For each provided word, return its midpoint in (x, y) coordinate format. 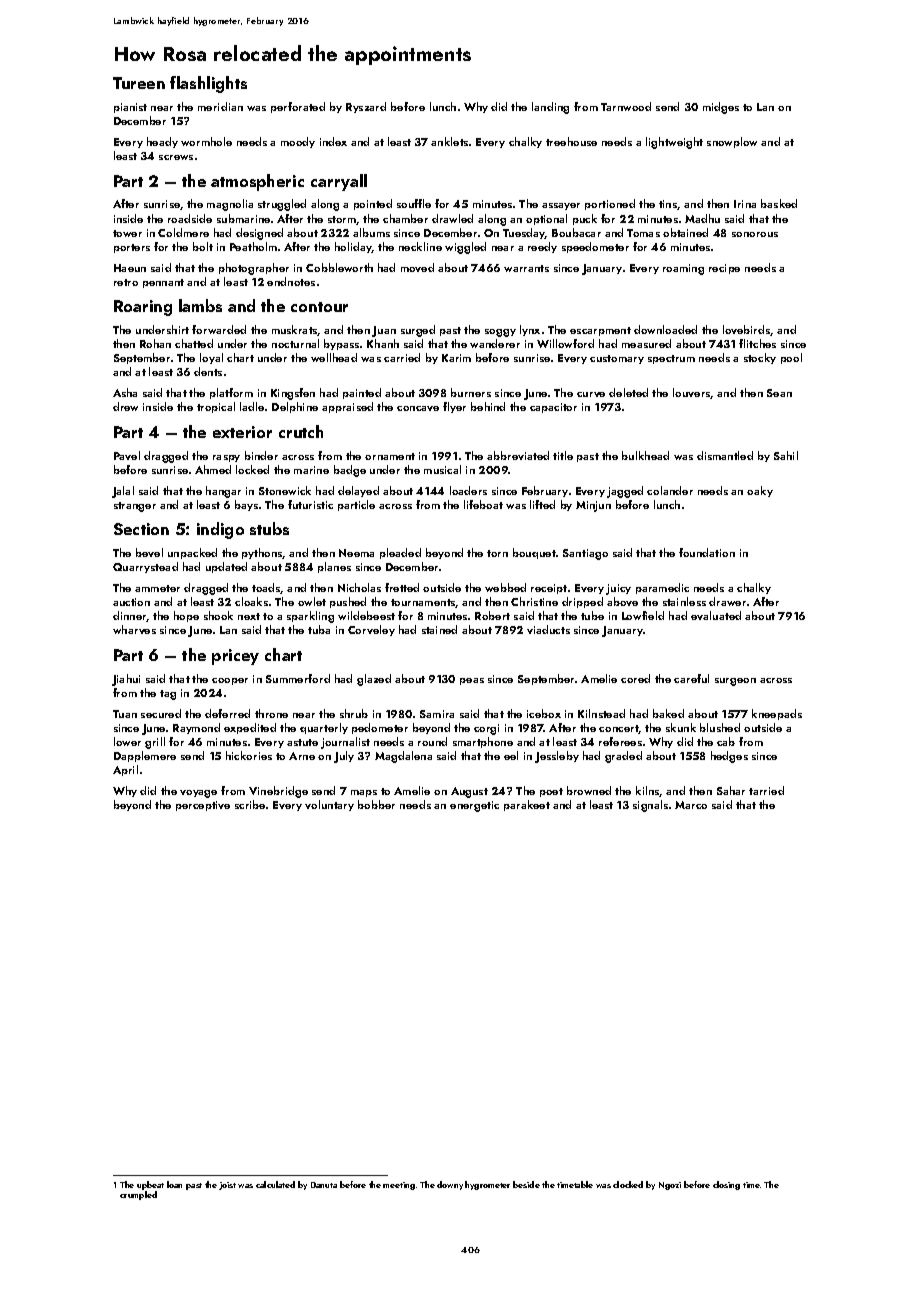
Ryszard (366, 107)
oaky (760, 491)
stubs (269, 528)
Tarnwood (626, 106)
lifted (542, 504)
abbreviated (518, 455)
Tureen (139, 83)
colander (670, 490)
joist (227, 1186)
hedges (729, 757)
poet (551, 792)
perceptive (203, 806)
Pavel (127, 455)
